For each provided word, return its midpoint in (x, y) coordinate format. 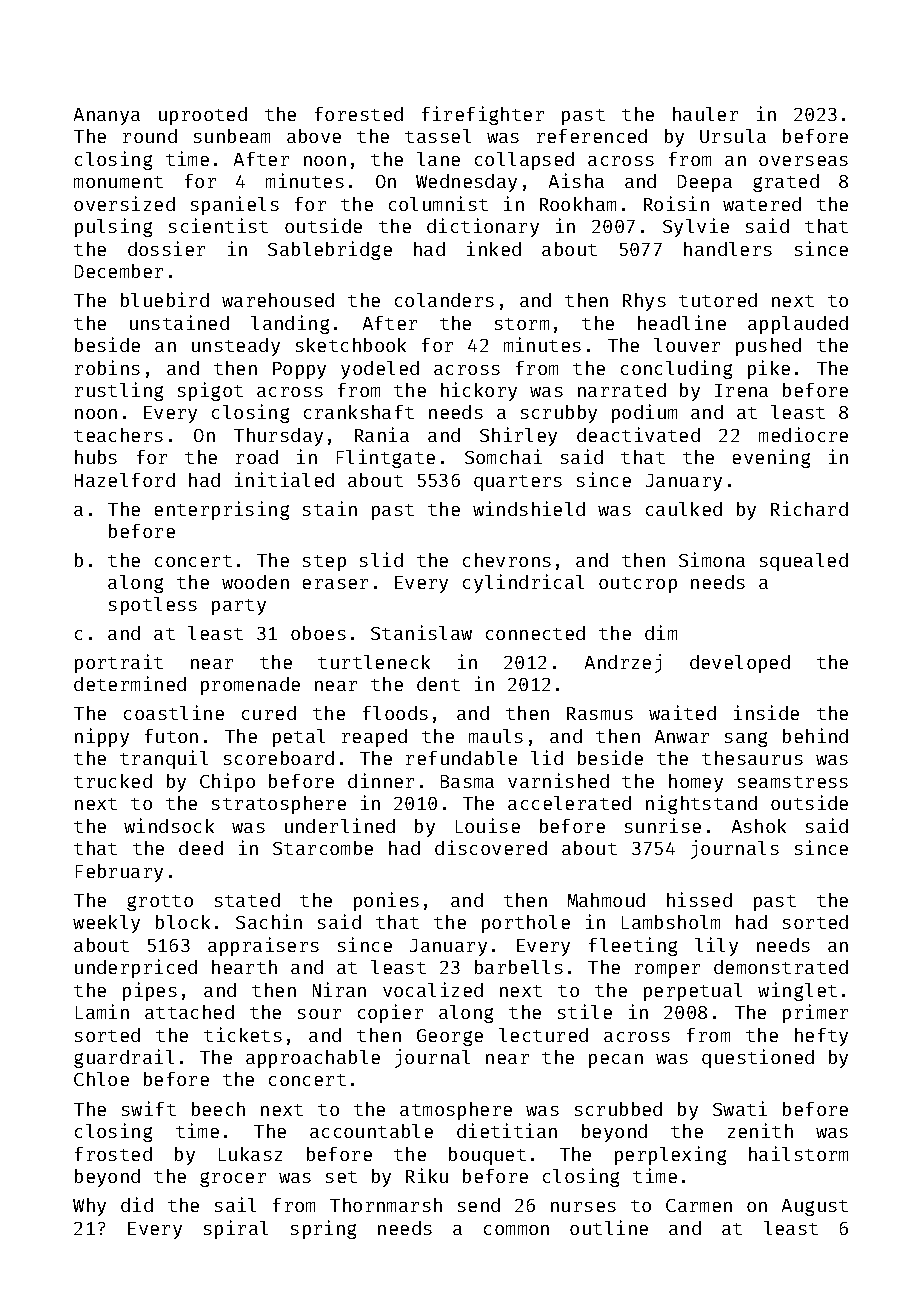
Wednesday (466, 183)
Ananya (107, 116)
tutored (718, 300)
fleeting (633, 946)
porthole (526, 924)
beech (218, 1109)
